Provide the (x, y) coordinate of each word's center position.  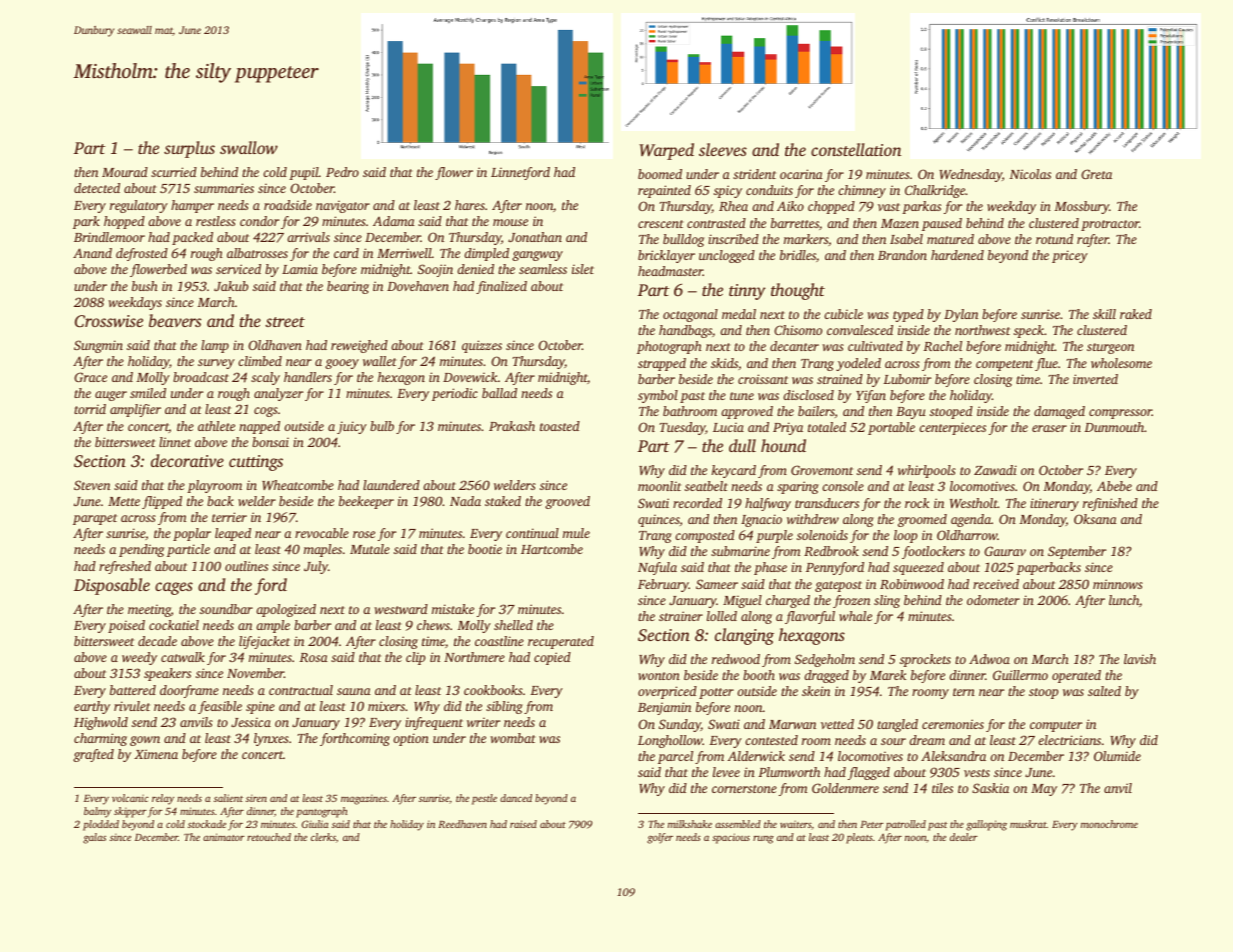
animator (224, 837)
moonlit (659, 486)
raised (523, 824)
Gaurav (1005, 551)
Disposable (112, 586)
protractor (1110, 225)
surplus (189, 149)
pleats (859, 838)
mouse (510, 222)
